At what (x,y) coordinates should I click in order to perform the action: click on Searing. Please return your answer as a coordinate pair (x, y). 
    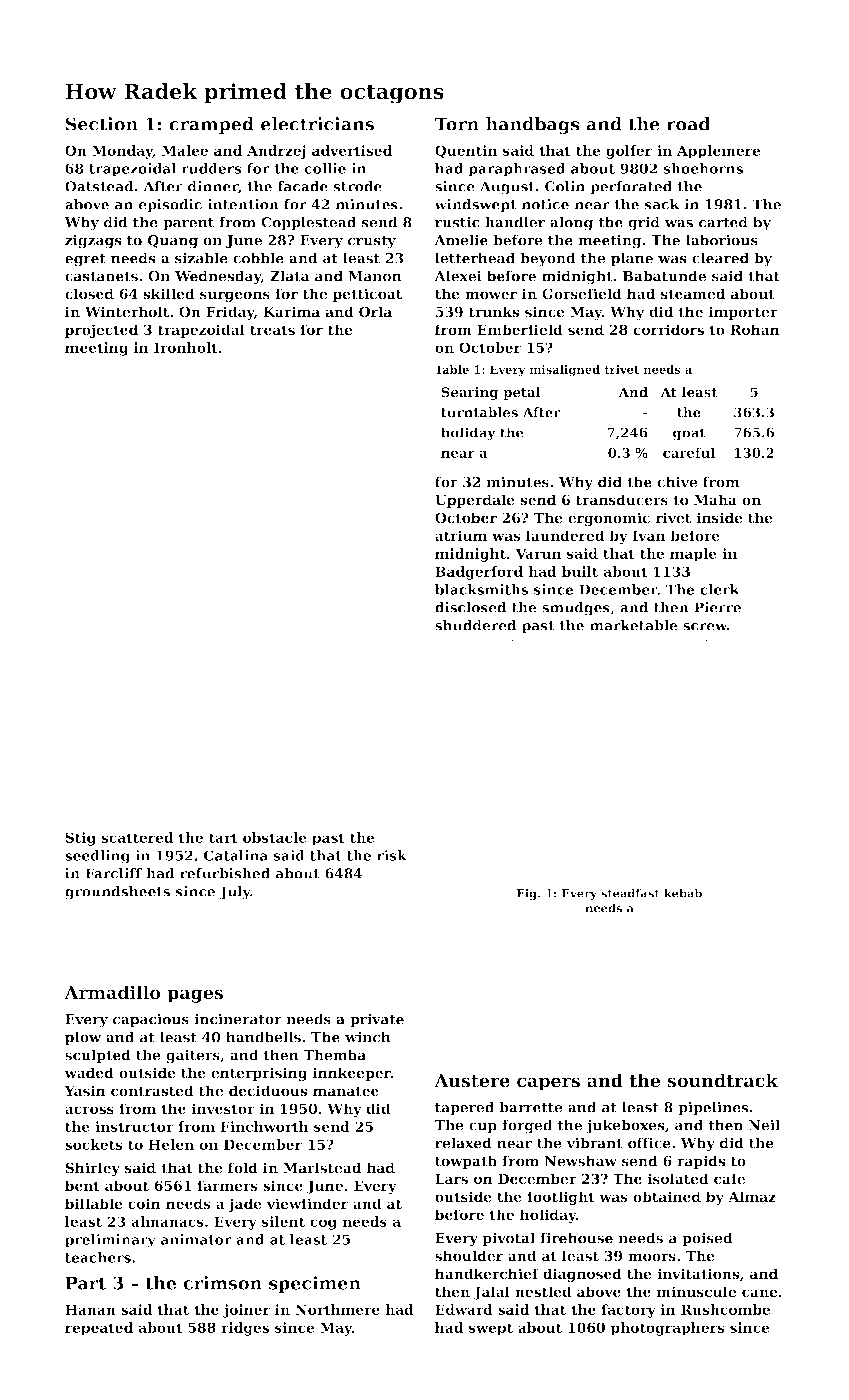
    Looking at the image, I should click on (470, 393).
